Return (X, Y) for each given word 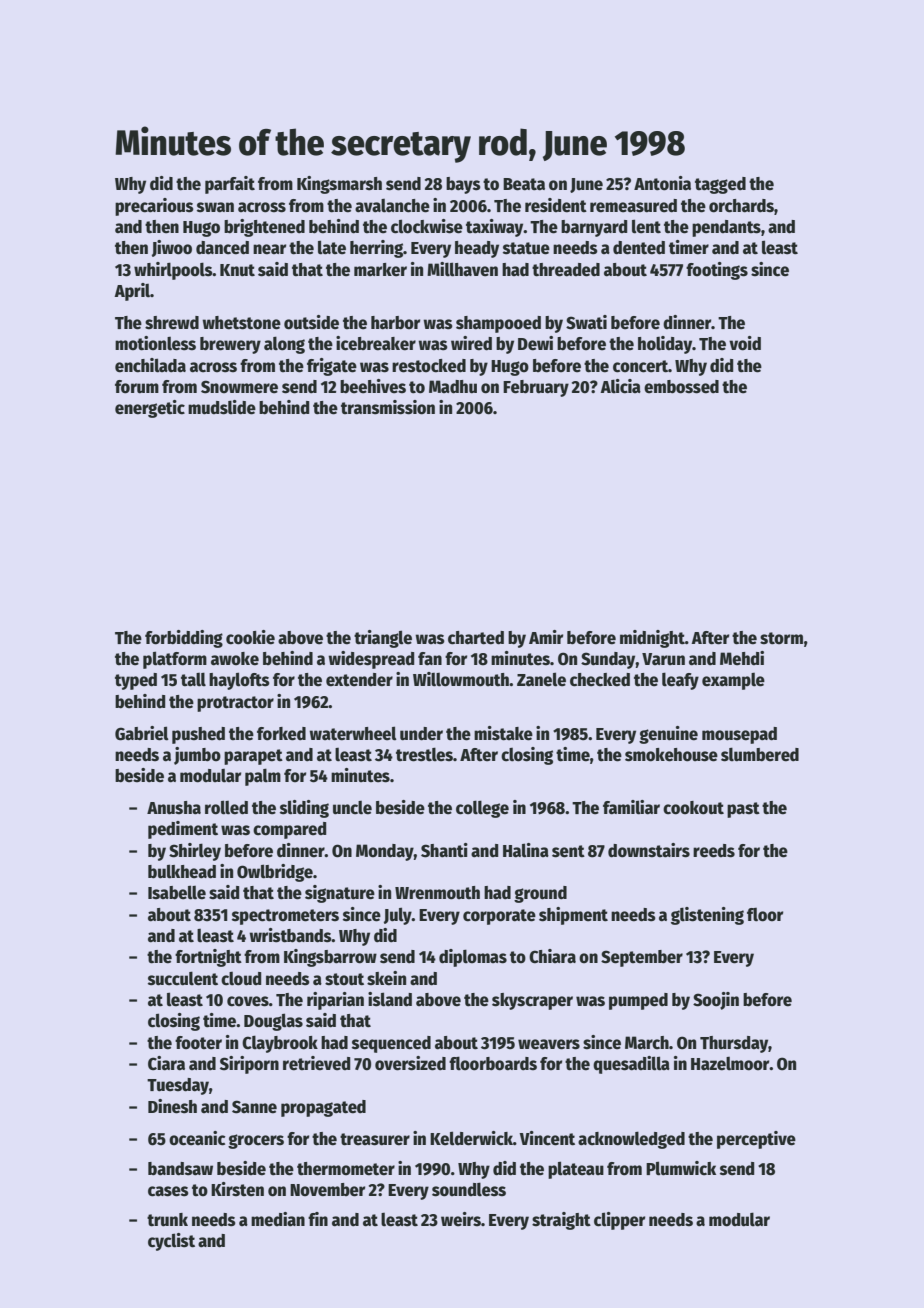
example (733, 681)
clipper (619, 1221)
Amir (546, 637)
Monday (385, 852)
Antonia (662, 183)
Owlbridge (275, 873)
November (327, 1190)
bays (463, 185)
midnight (652, 639)
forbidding (184, 639)
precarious (154, 207)
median (278, 1219)
